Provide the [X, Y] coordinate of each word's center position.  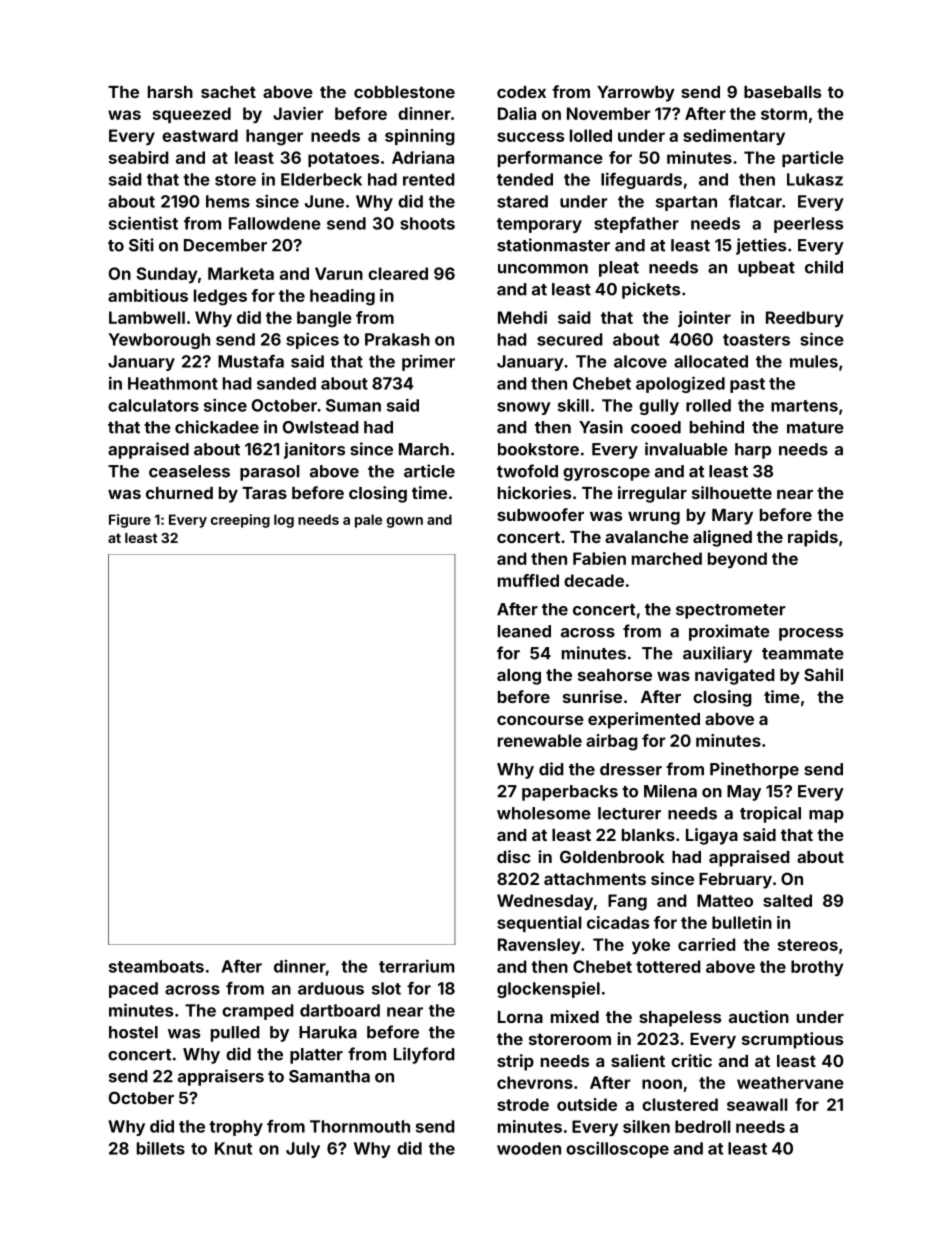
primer [428, 363]
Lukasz [815, 179]
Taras [264, 493]
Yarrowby [636, 94]
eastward [200, 135]
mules [814, 361]
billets [161, 1148]
